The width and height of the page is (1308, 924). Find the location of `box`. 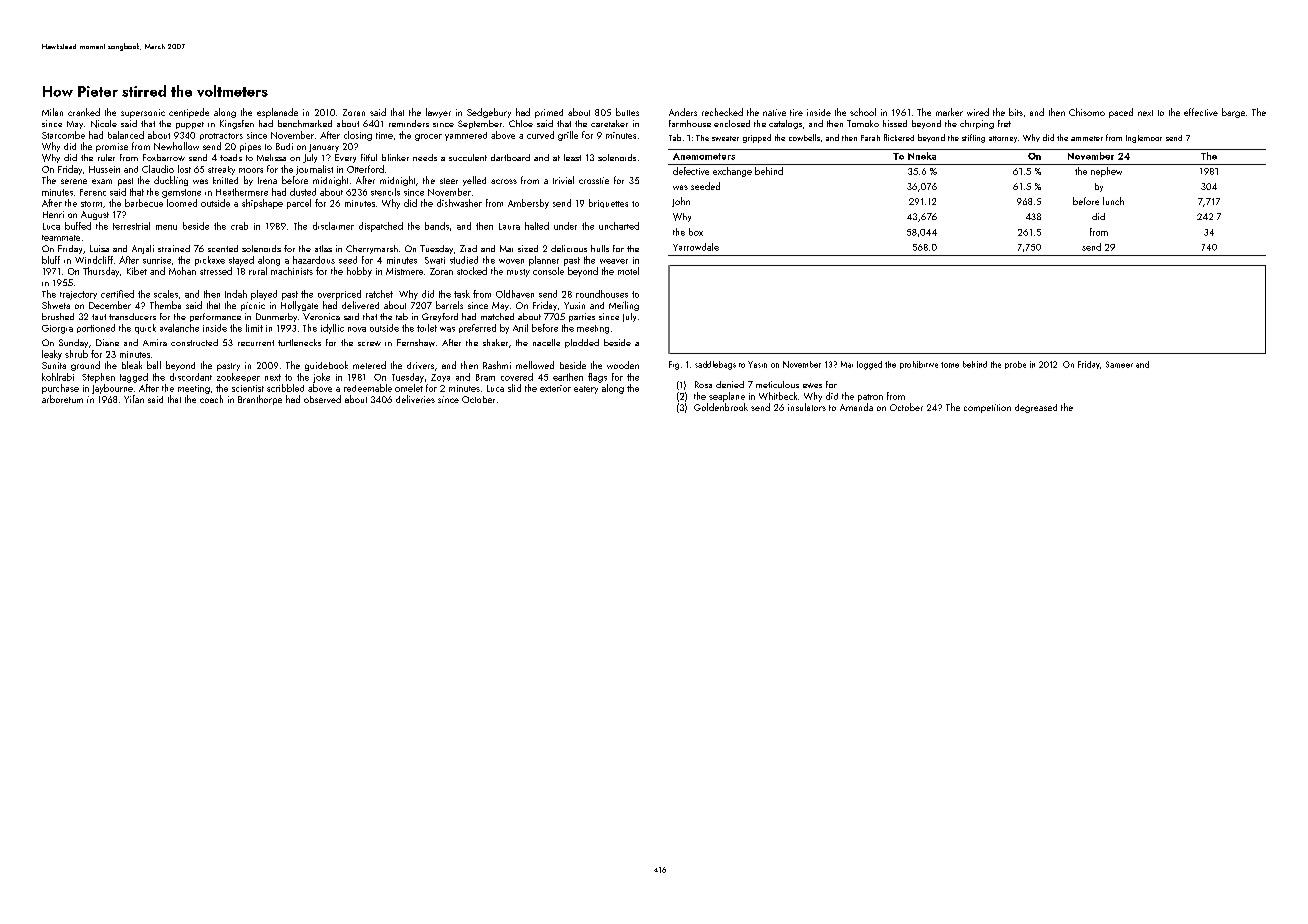

box is located at coordinates (696, 232).
